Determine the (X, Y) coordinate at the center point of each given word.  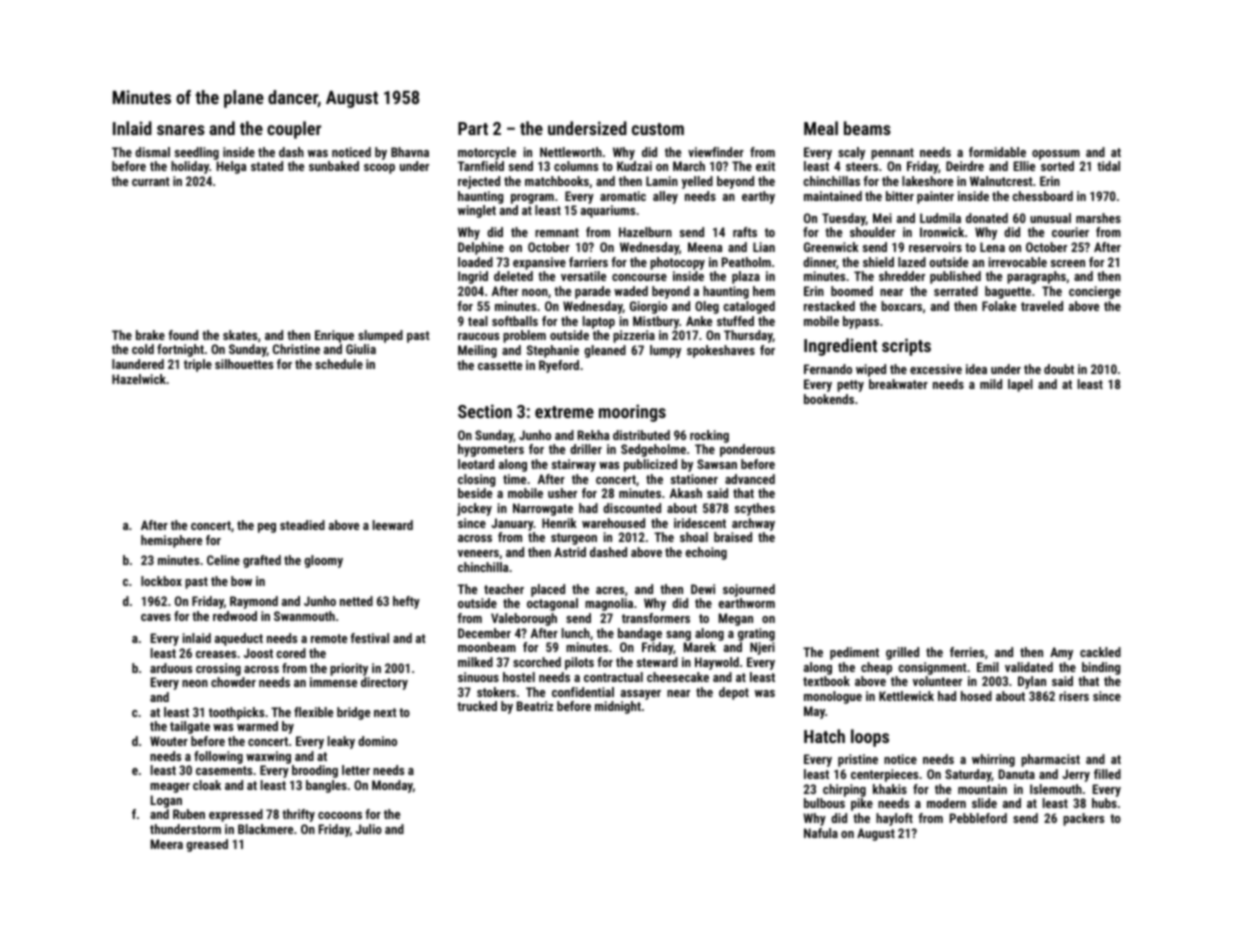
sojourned (749, 590)
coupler (294, 130)
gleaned (605, 351)
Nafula (821, 833)
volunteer (937, 681)
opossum (1056, 155)
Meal (821, 128)
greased (207, 845)
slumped (380, 336)
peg (267, 528)
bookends (829, 399)
